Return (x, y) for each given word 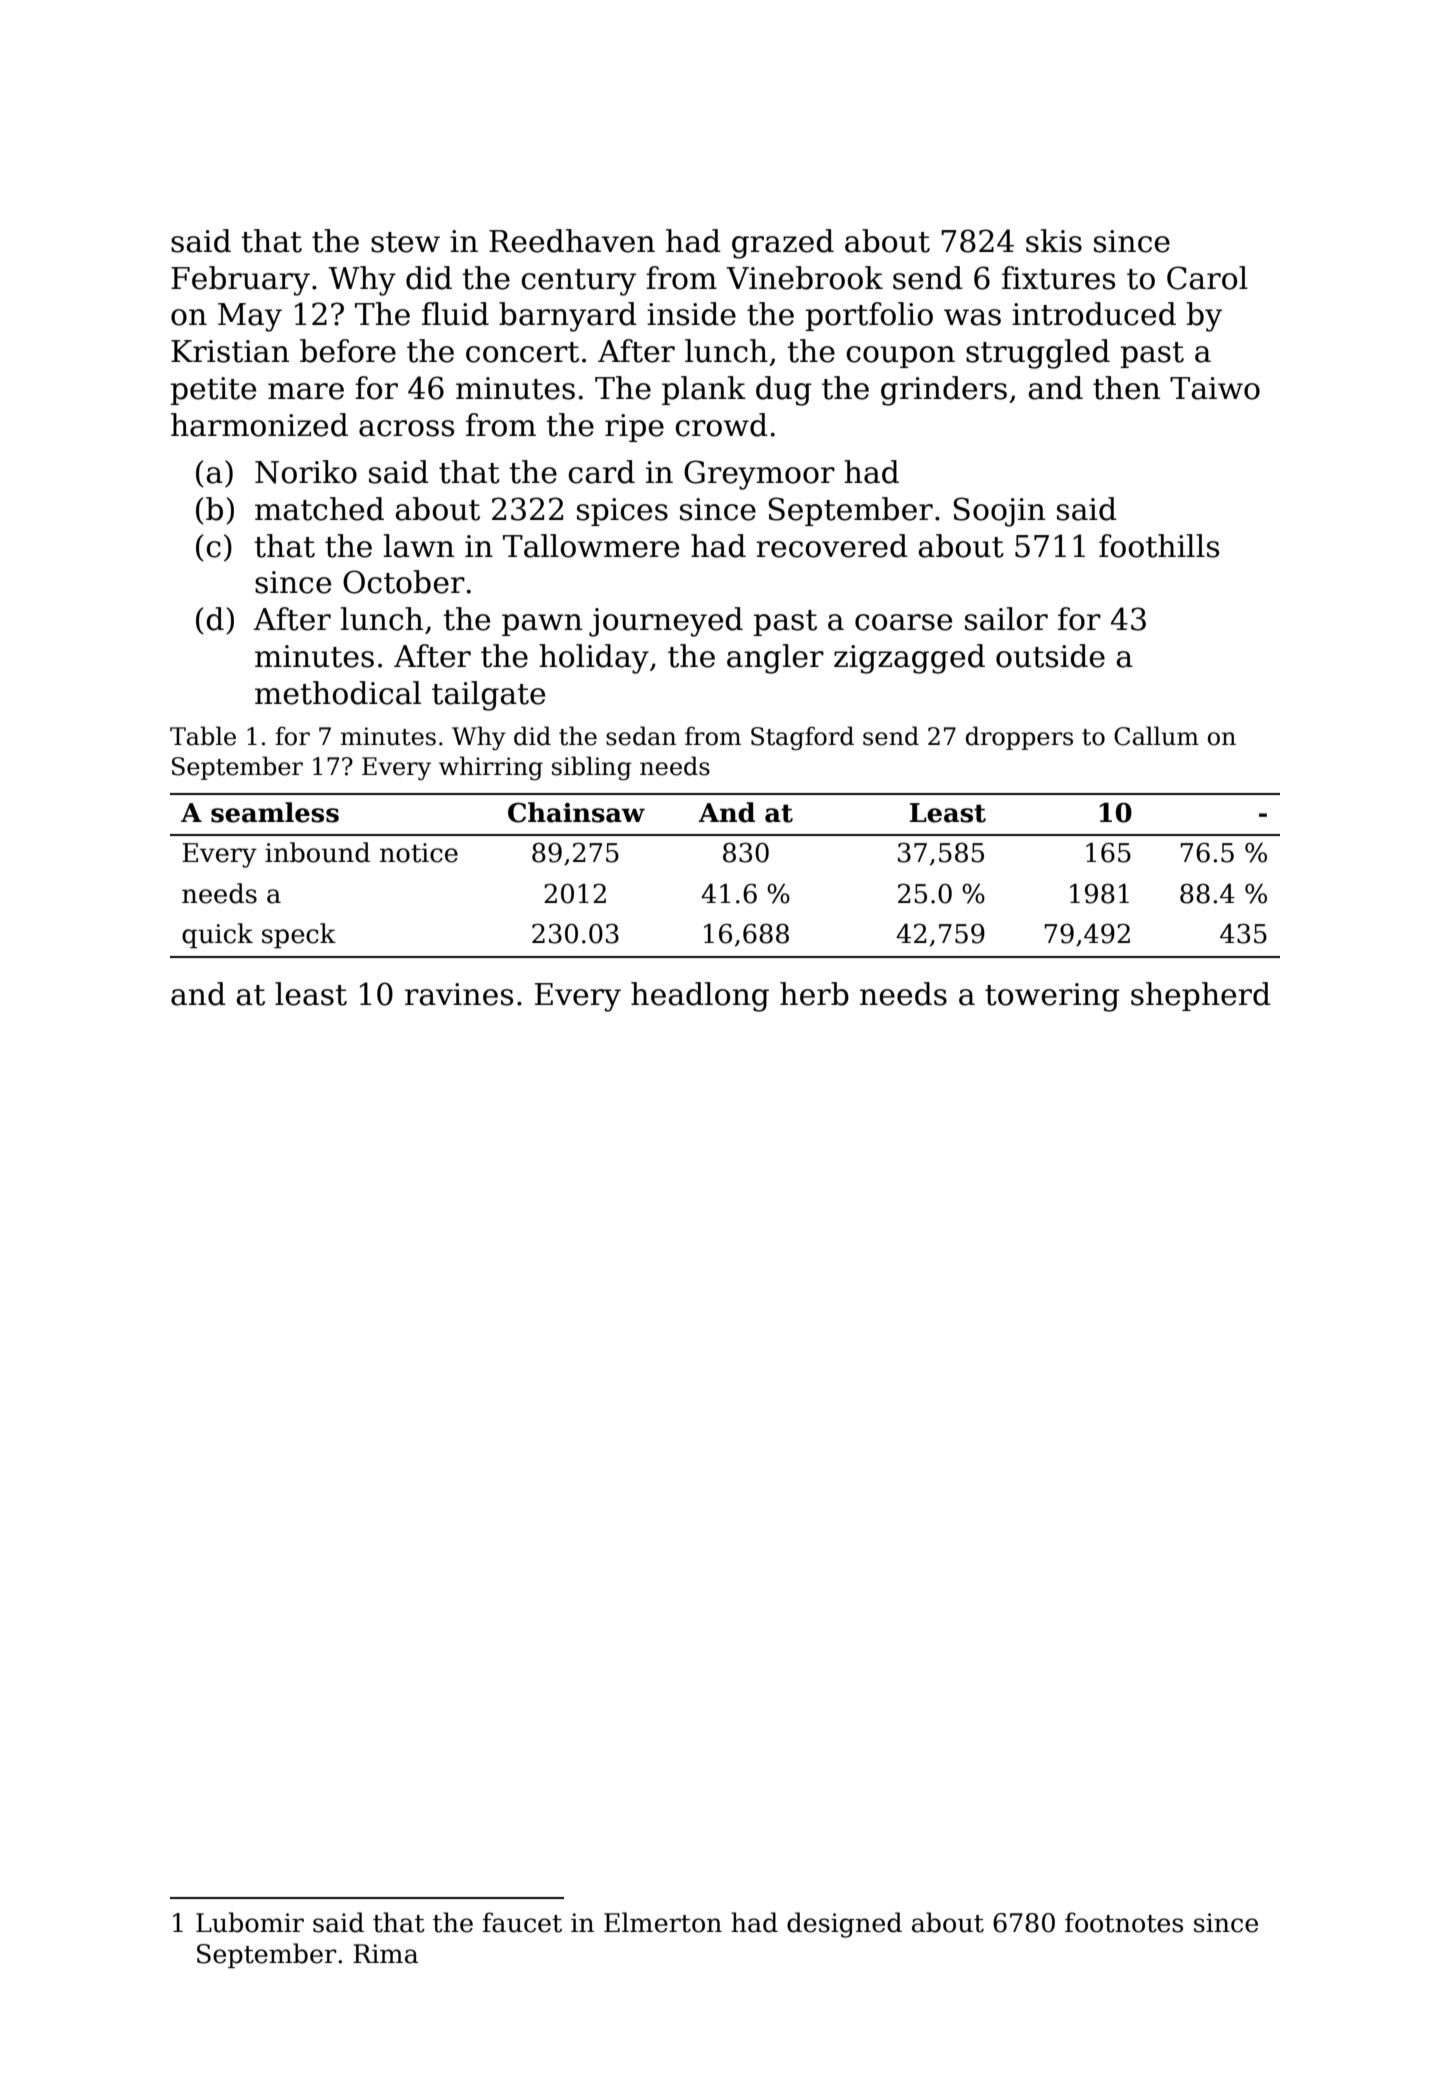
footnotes (1124, 1922)
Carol (1207, 278)
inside (691, 314)
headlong (700, 997)
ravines (459, 994)
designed (844, 1925)
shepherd (1201, 996)
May (250, 317)
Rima (385, 1954)
